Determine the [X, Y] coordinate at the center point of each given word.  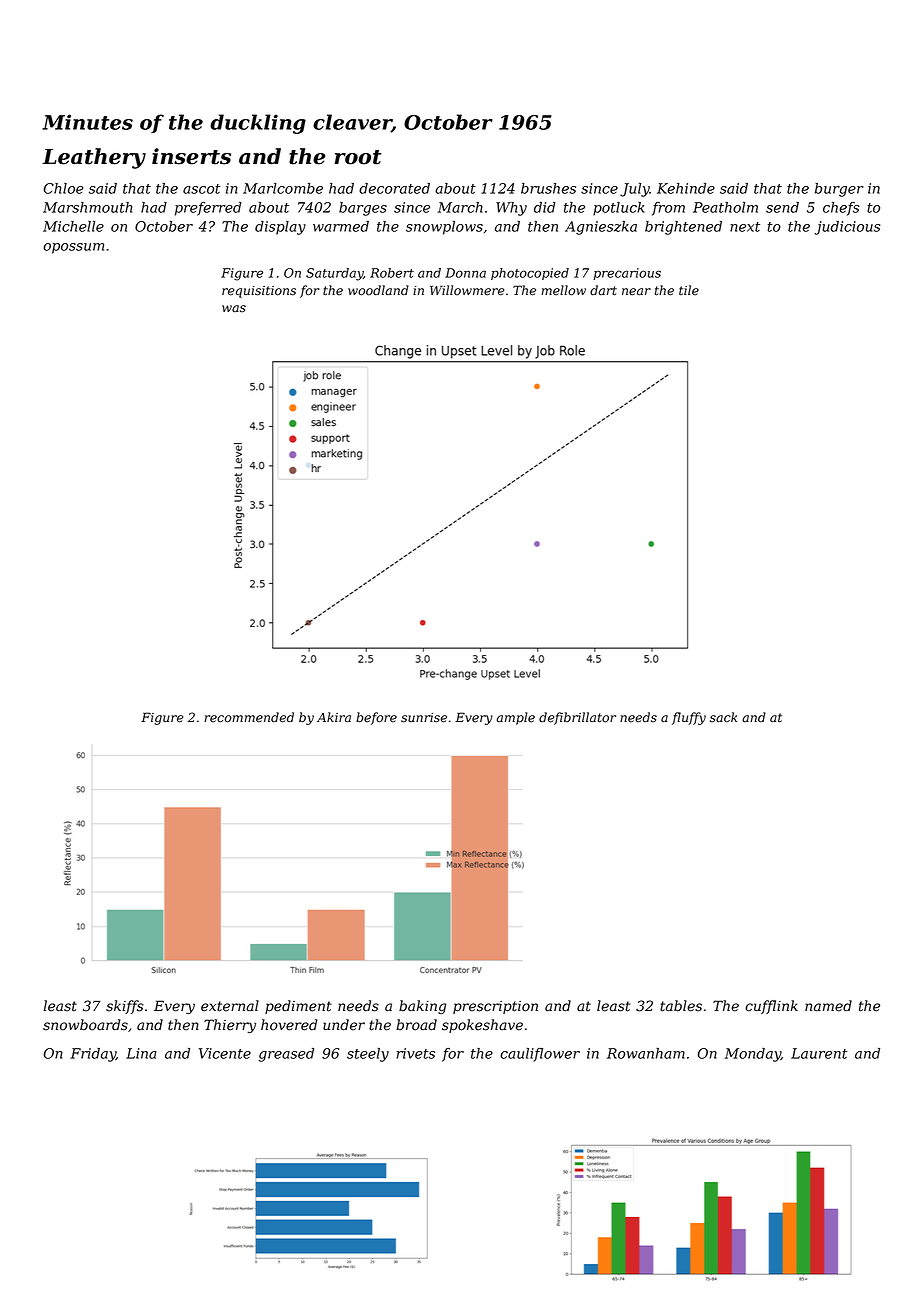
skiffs [125, 1007]
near [636, 292]
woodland [378, 290]
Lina [141, 1053]
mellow [563, 290]
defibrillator [577, 718]
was [234, 309]
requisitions [259, 292]
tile [689, 290]
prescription [495, 1007]
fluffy [689, 718]
